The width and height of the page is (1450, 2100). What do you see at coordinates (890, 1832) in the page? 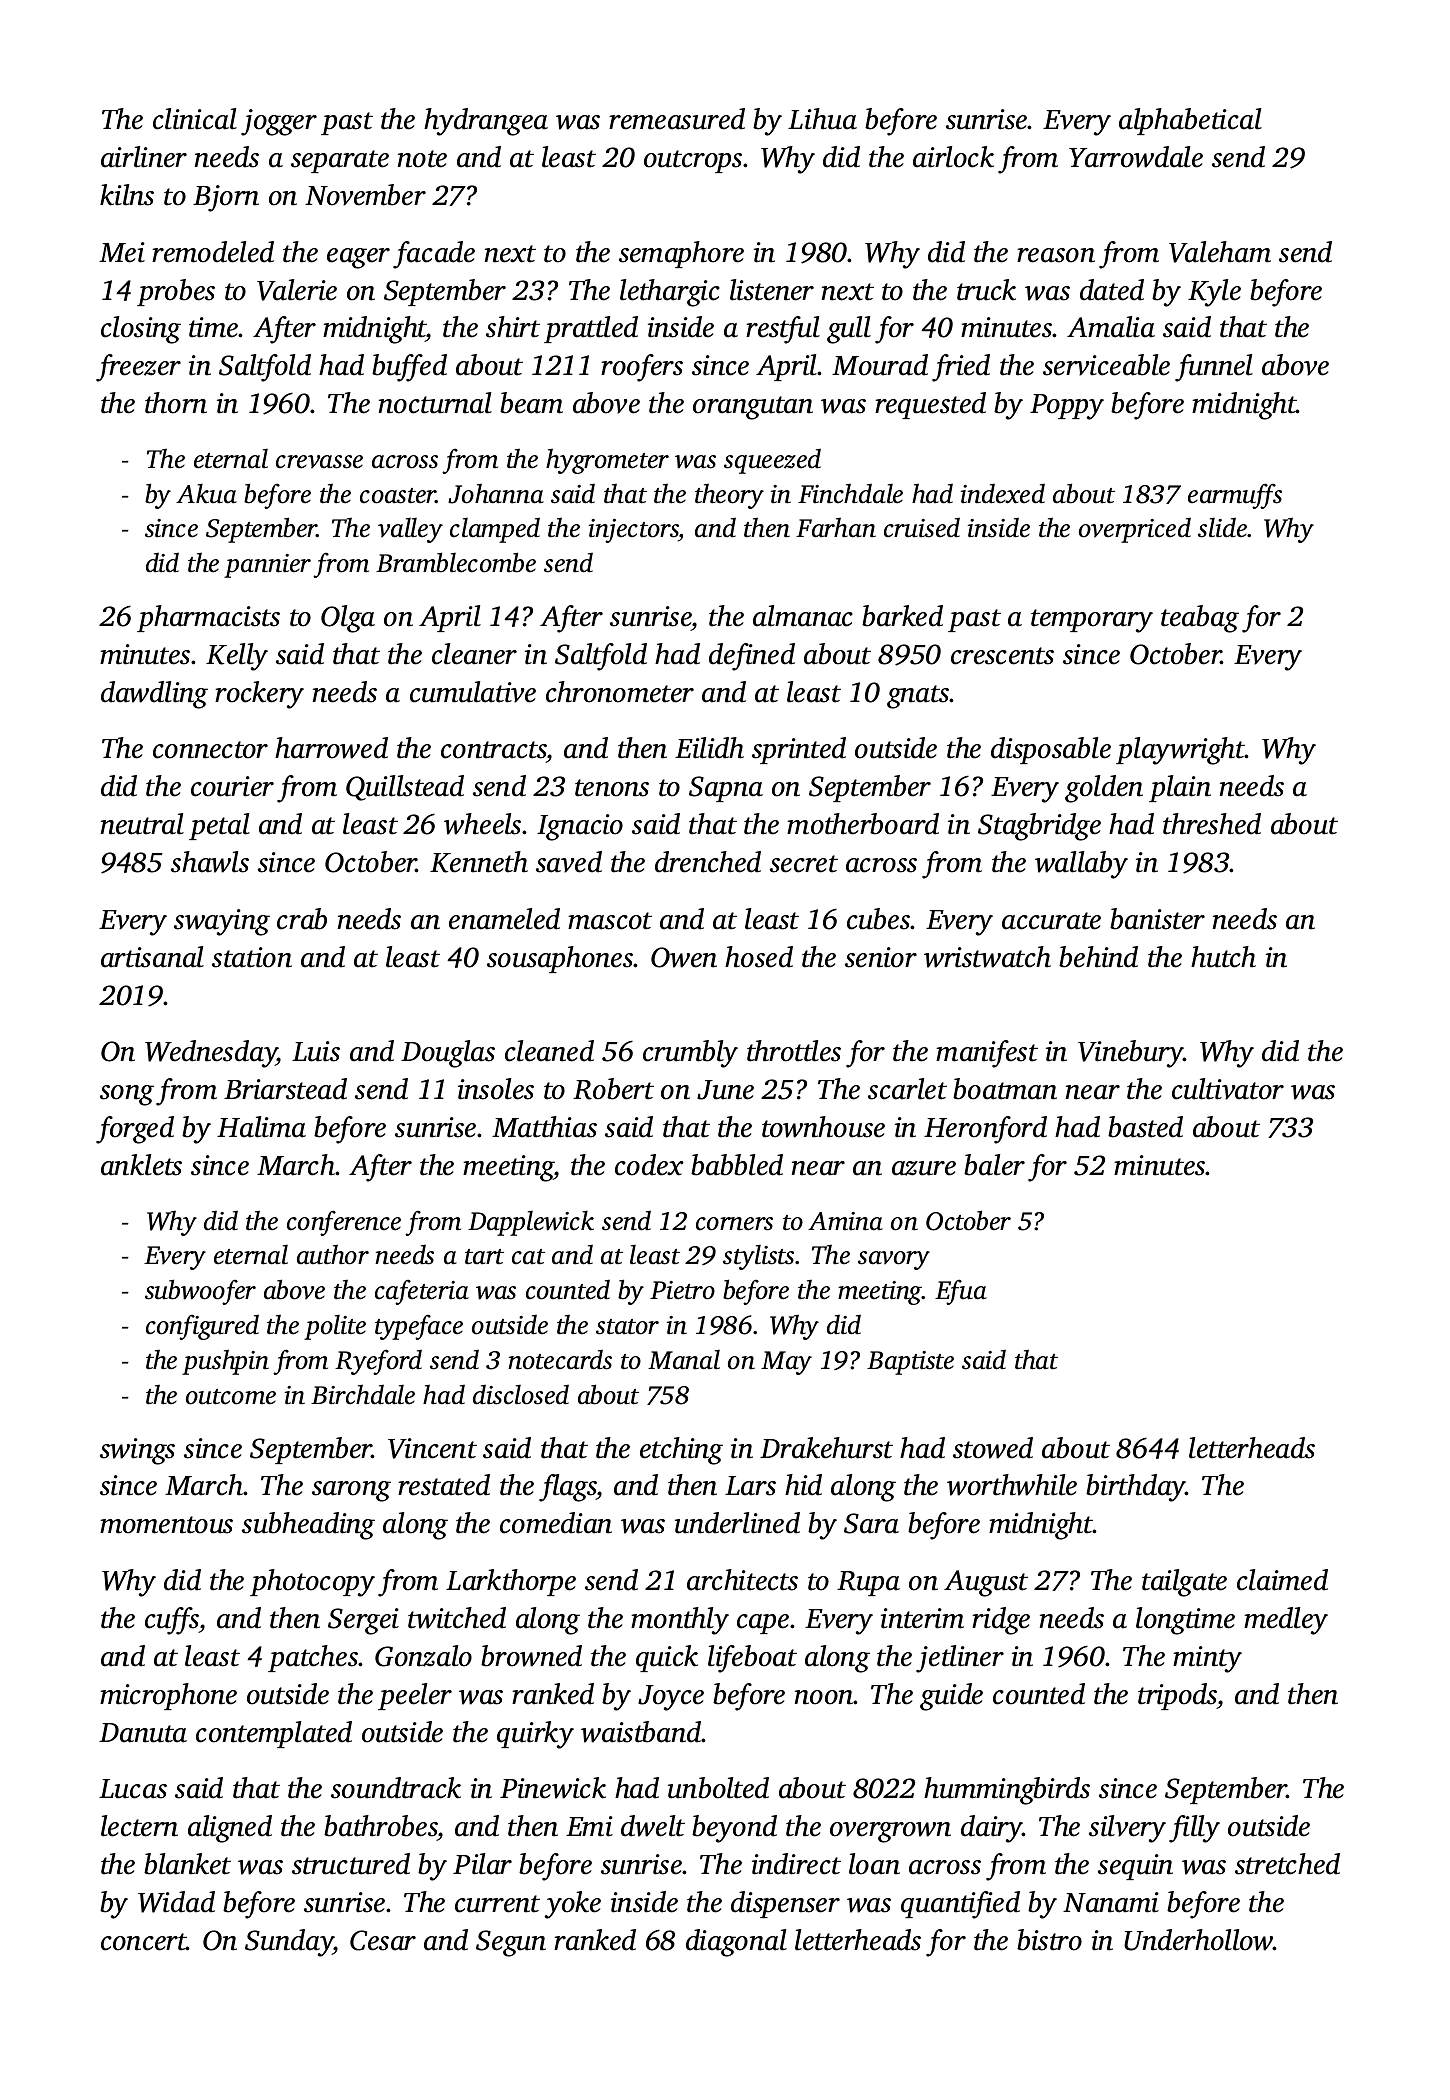
I see `overgrown` at bounding box center [890, 1832].
